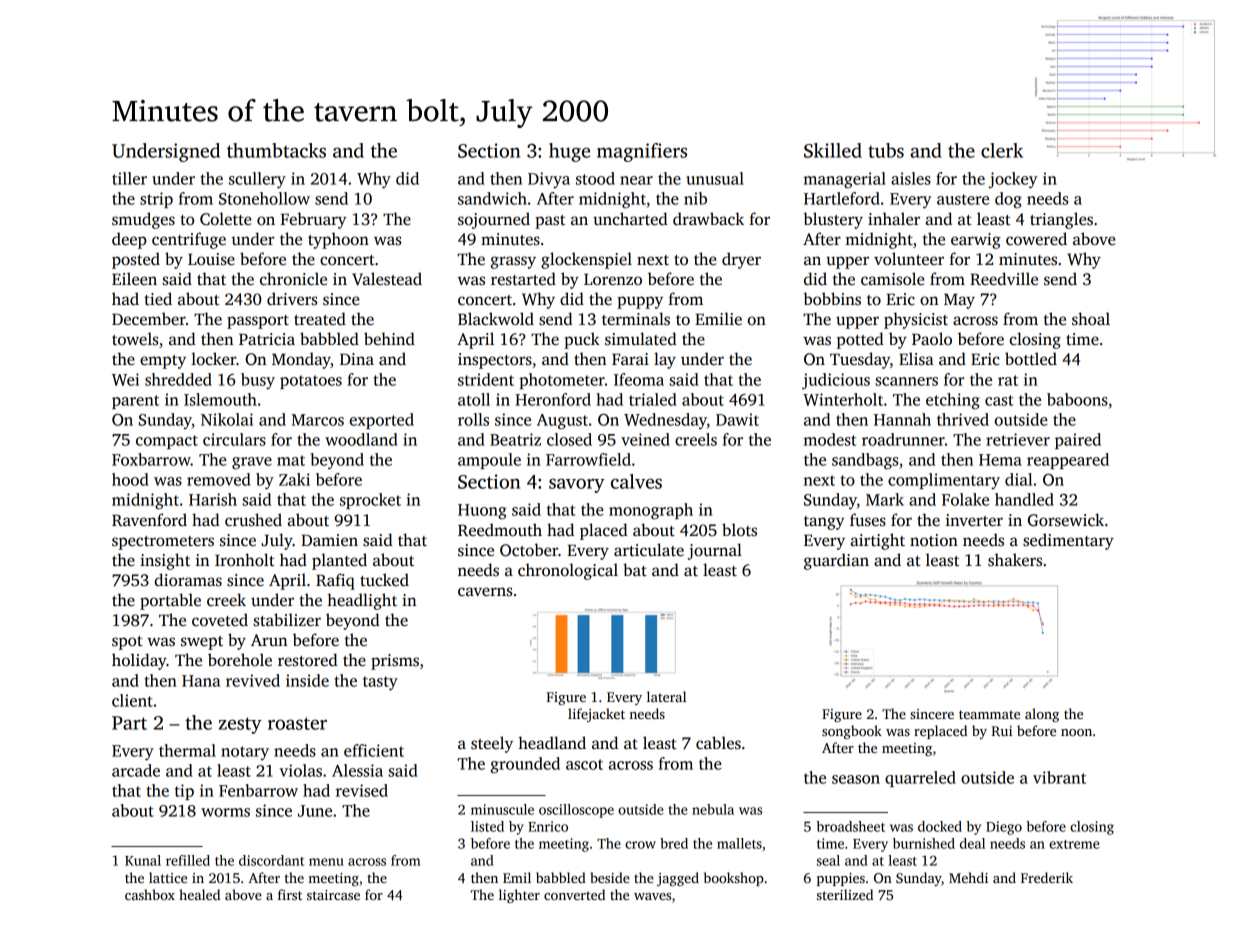  Describe the element at coordinates (652, 896) in the image. I see `waves` at that location.
